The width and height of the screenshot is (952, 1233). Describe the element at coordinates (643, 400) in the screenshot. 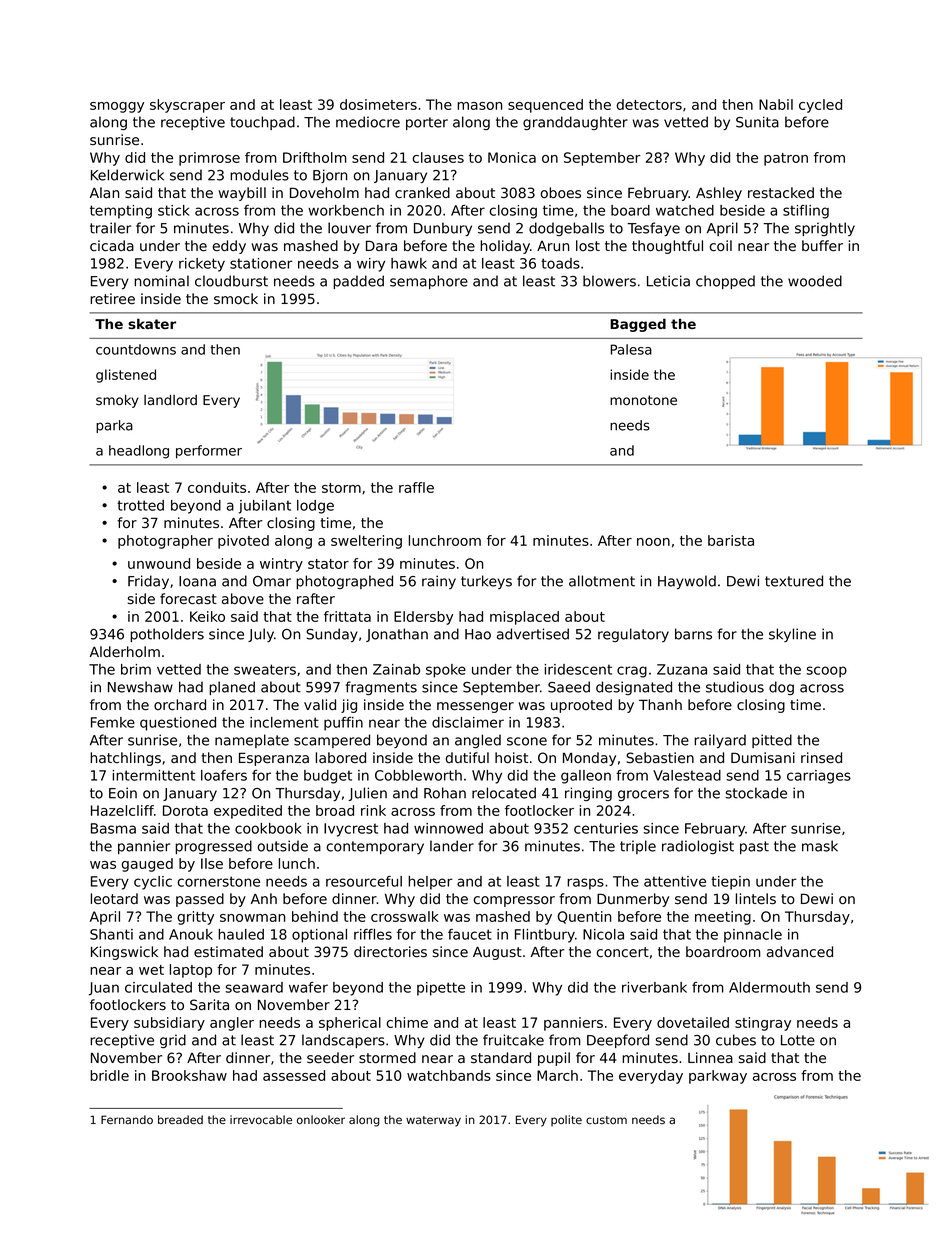

I see `monotone` at that location.
